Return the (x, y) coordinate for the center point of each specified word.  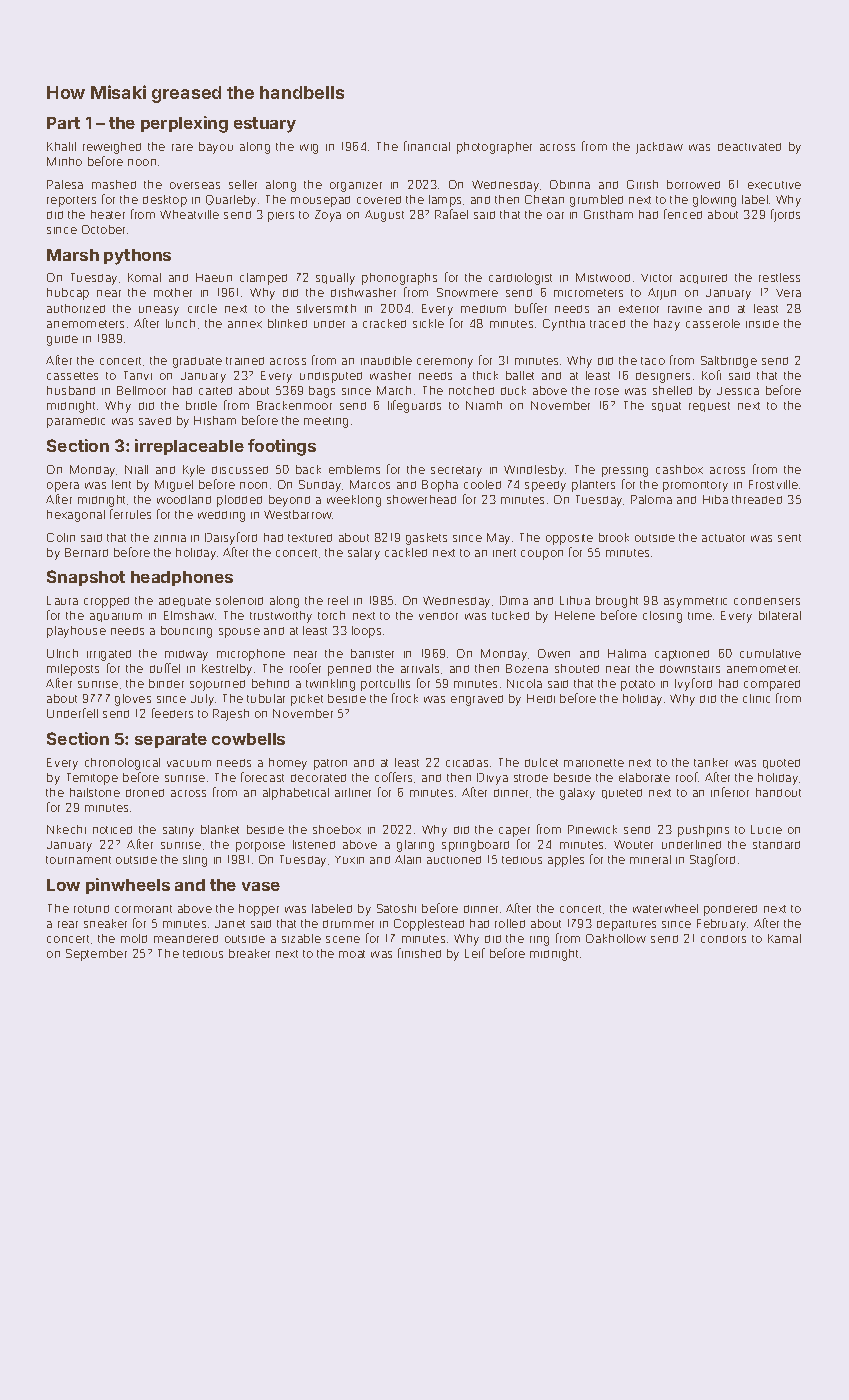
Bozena (527, 668)
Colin (61, 537)
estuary (265, 125)
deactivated (749, 147)
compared (772, 685)
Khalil (61, 146)
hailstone (95, 792)
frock (405, 698)
